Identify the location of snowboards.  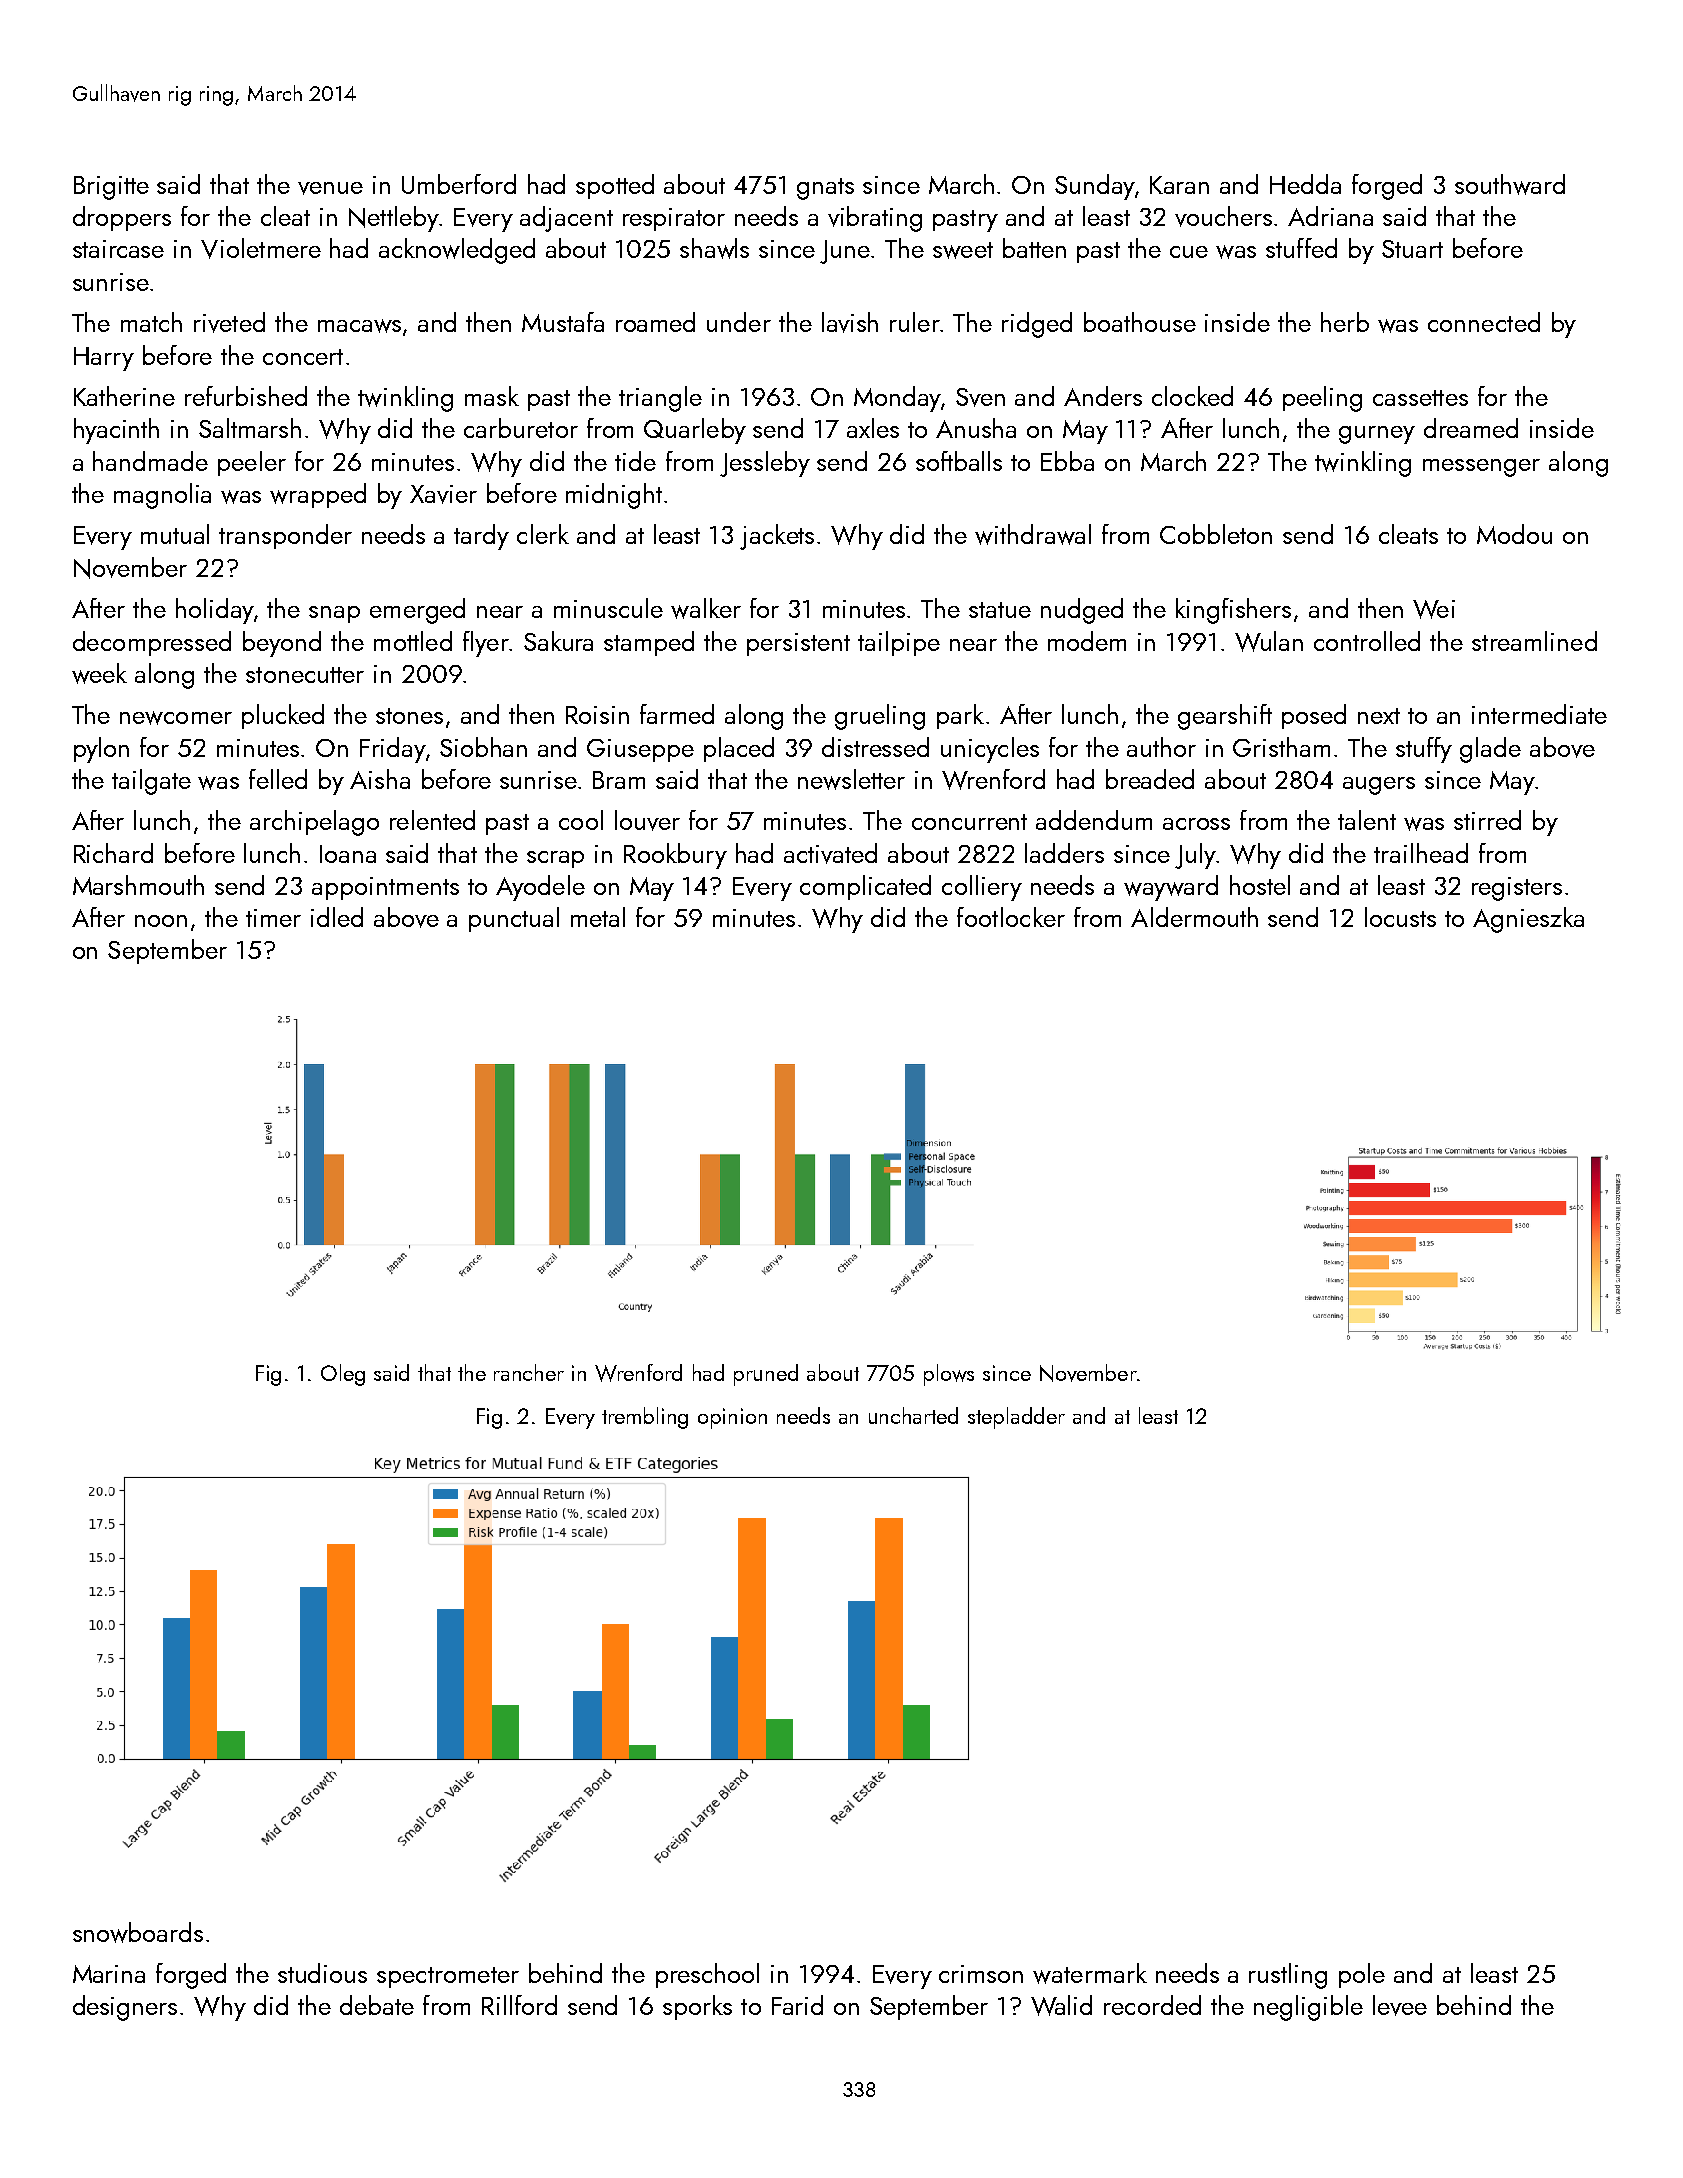
(138, 1932).
